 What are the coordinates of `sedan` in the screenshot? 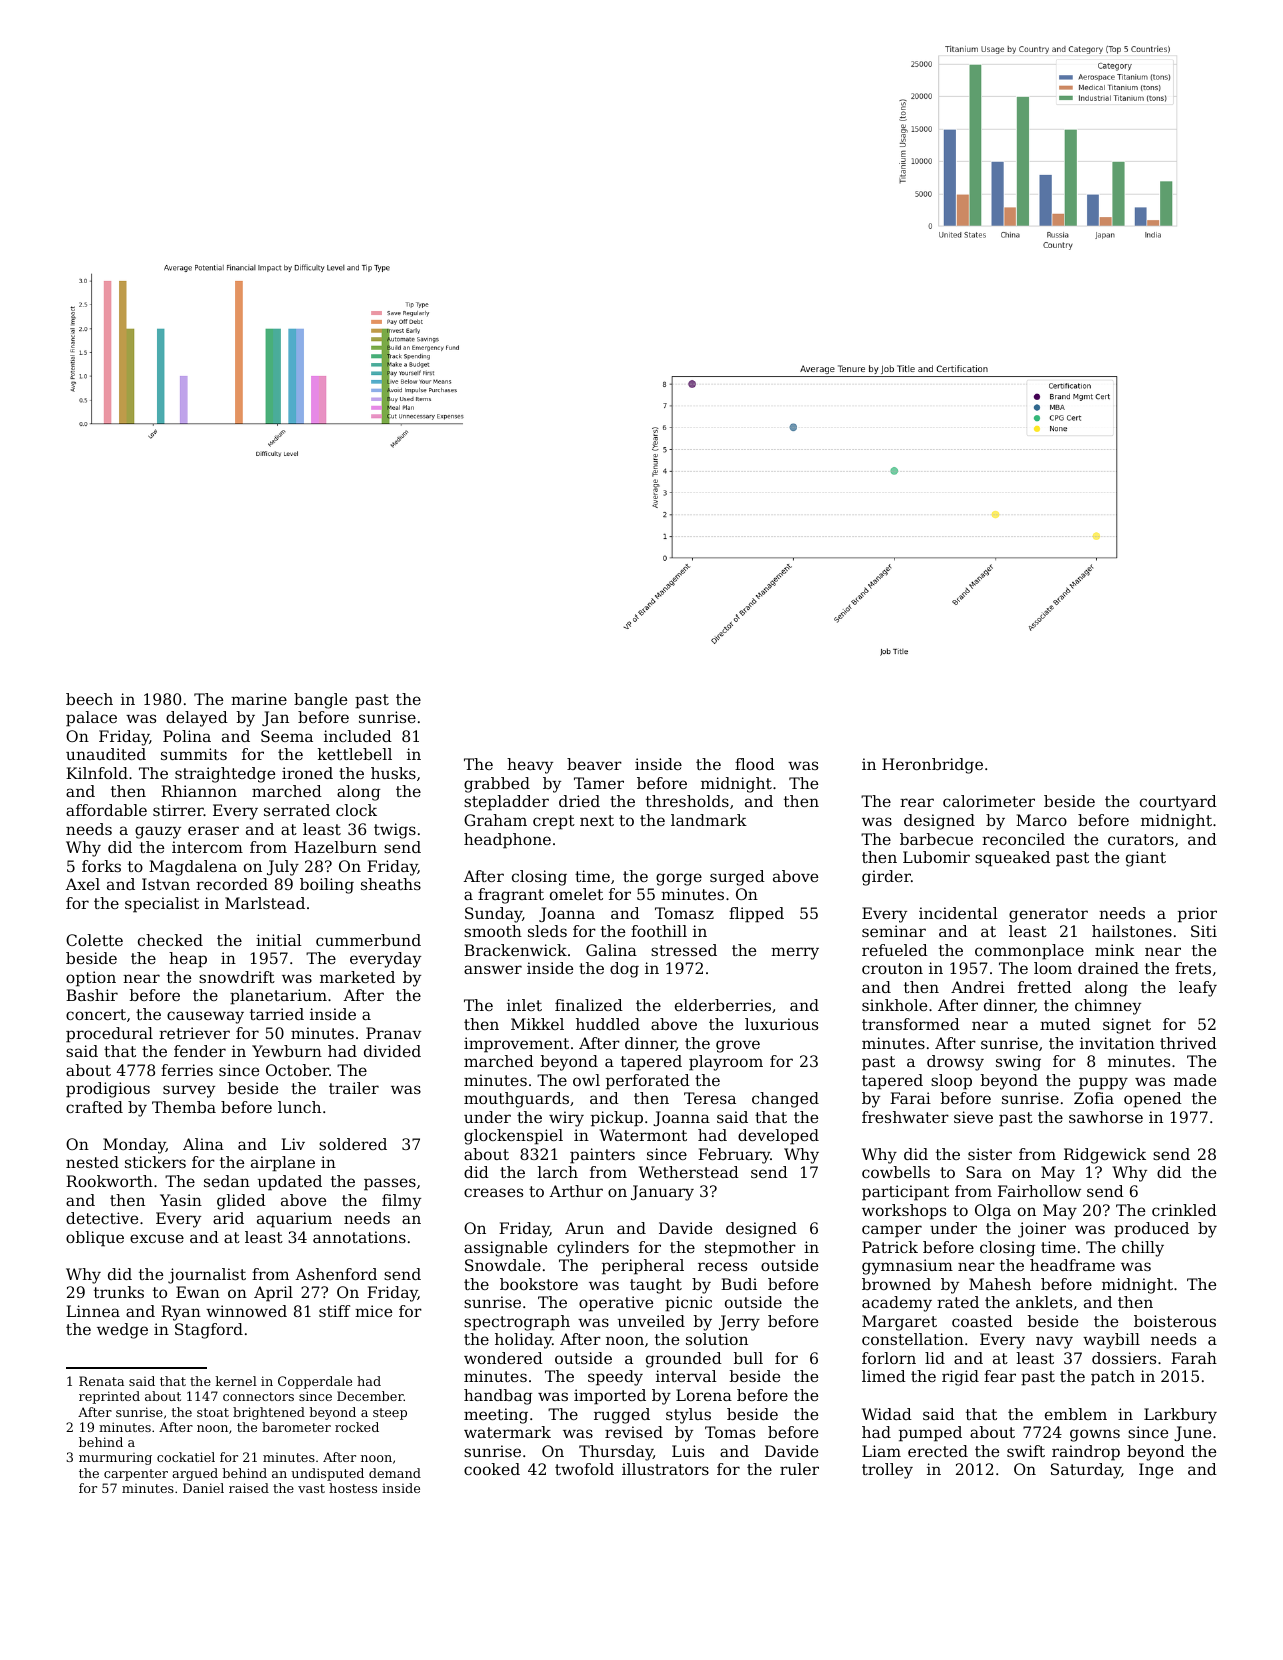 It's located at (227, 1181).
